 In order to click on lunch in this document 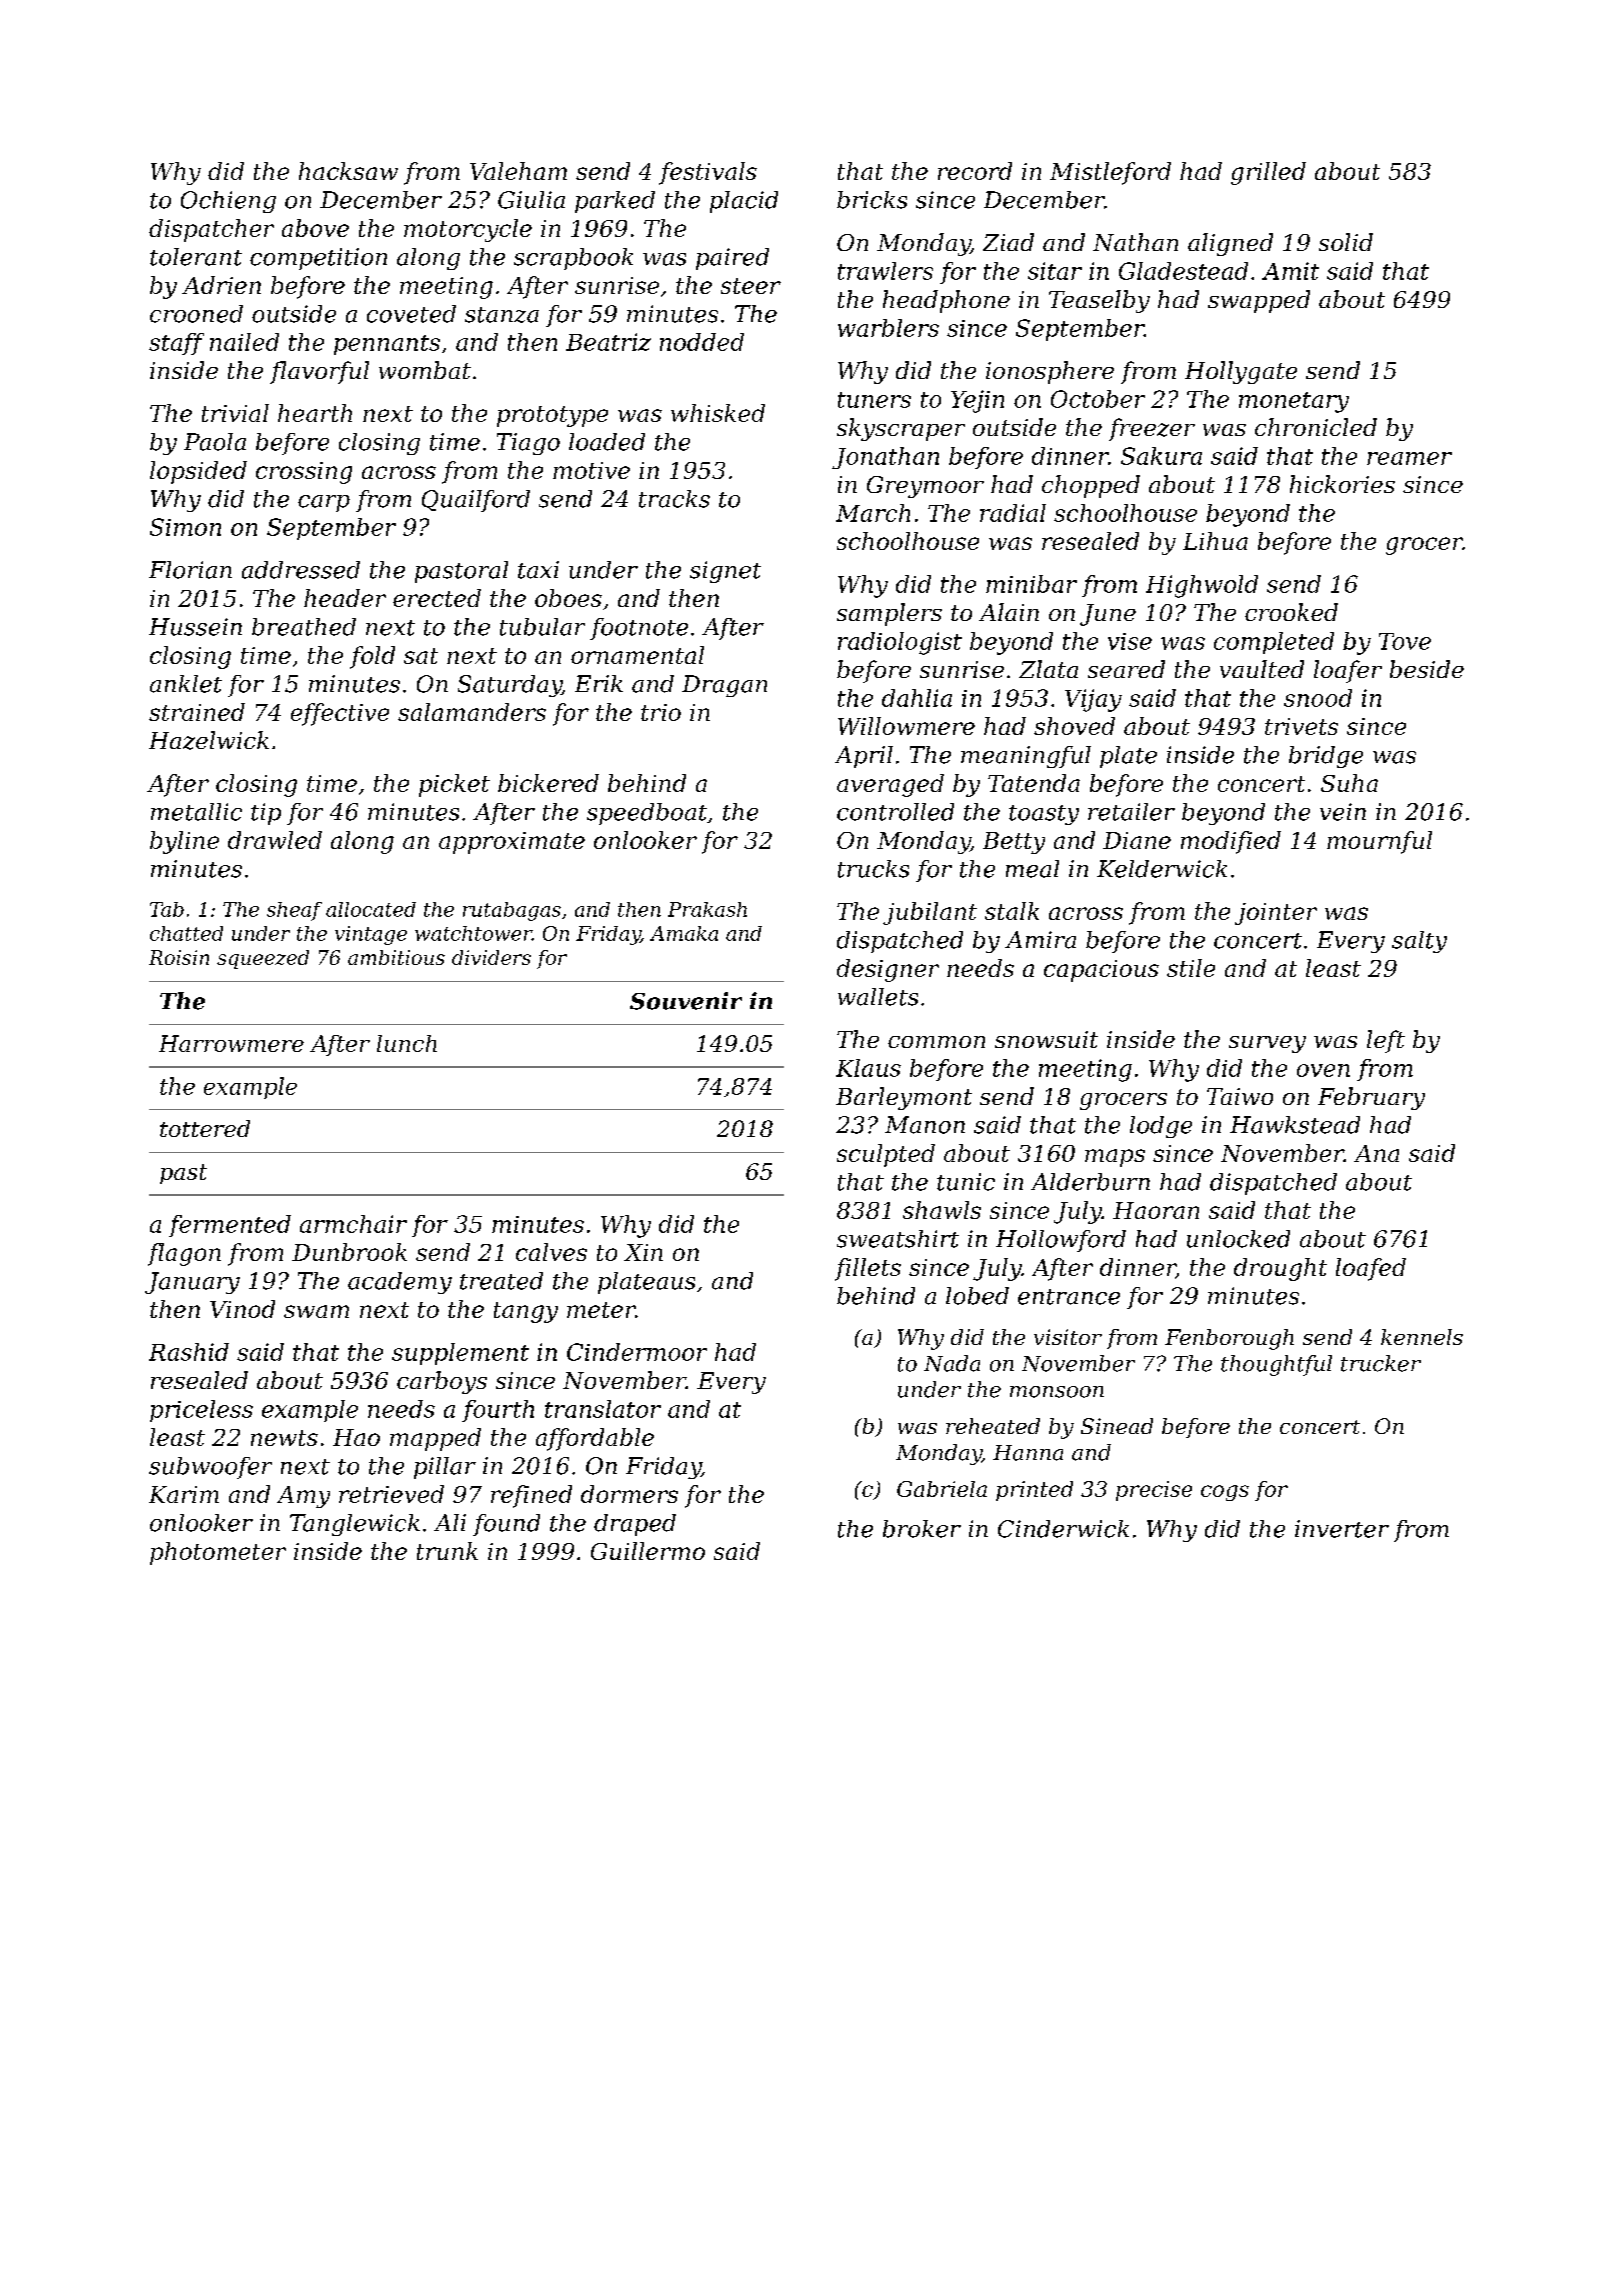, I will do `click(407, 1043)`.
